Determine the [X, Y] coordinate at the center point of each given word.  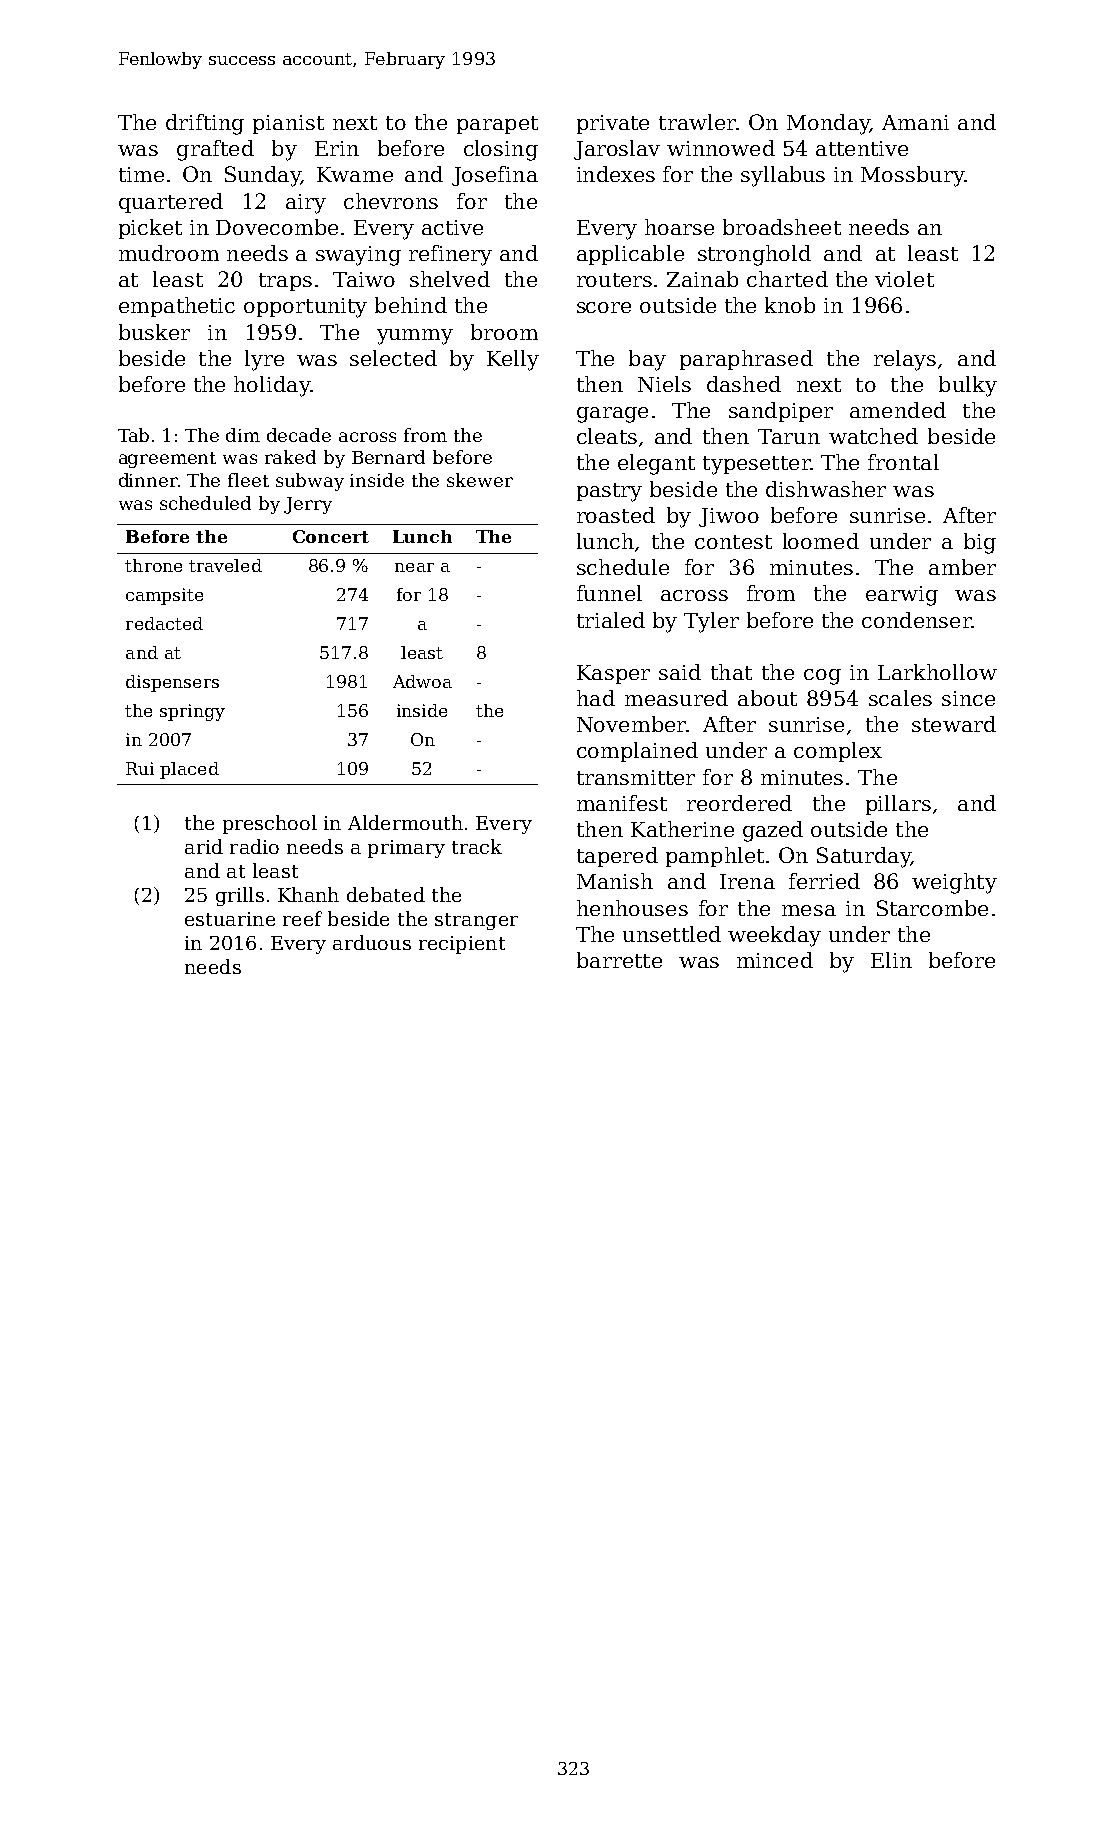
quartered [171, 203]
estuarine [230, 919]
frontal [903, 462]
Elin [891, 960]
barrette [619, 960]
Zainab [702, 279]
